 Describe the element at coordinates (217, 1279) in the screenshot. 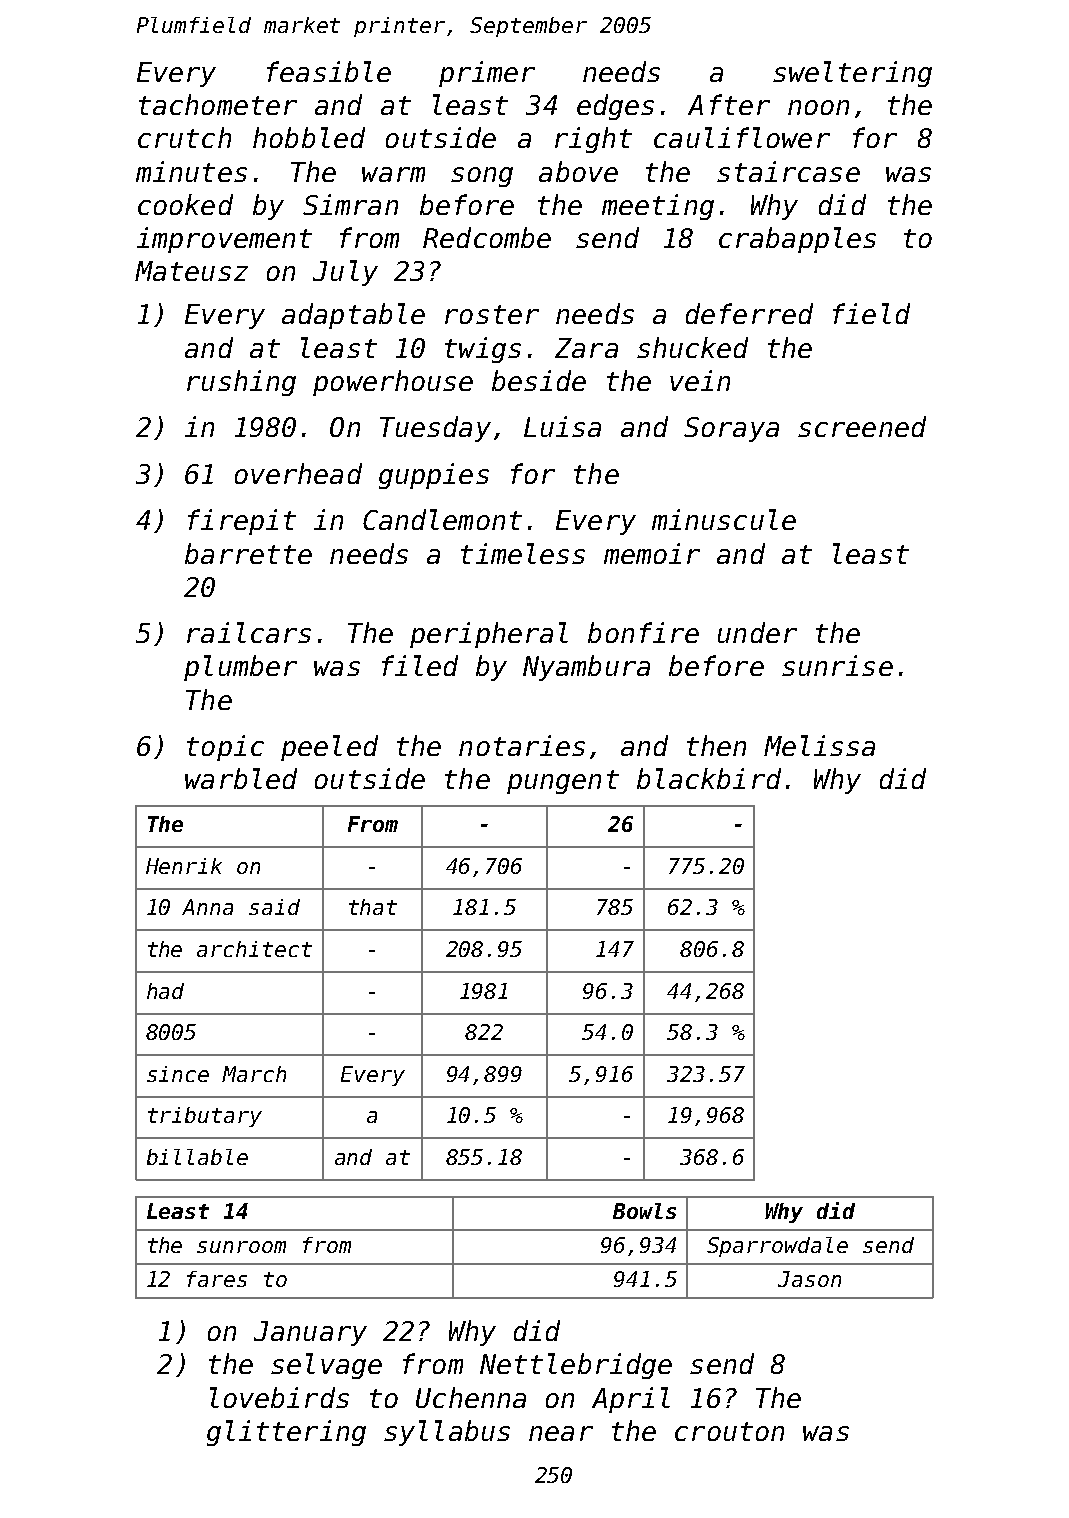

I see `fares` at that location.
